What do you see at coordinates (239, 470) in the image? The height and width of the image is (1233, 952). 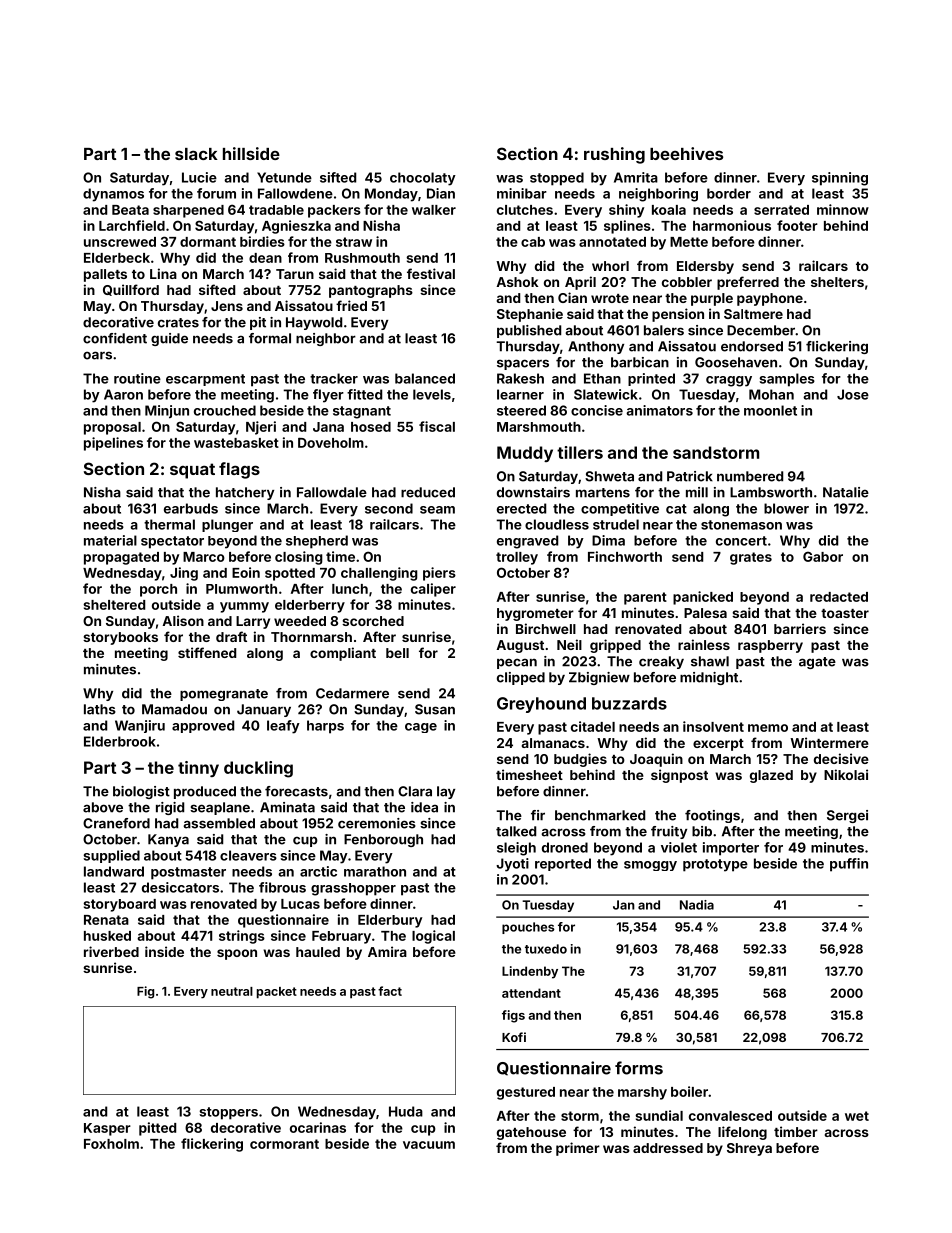 I see `flags` at bounding box center [239, 470].
